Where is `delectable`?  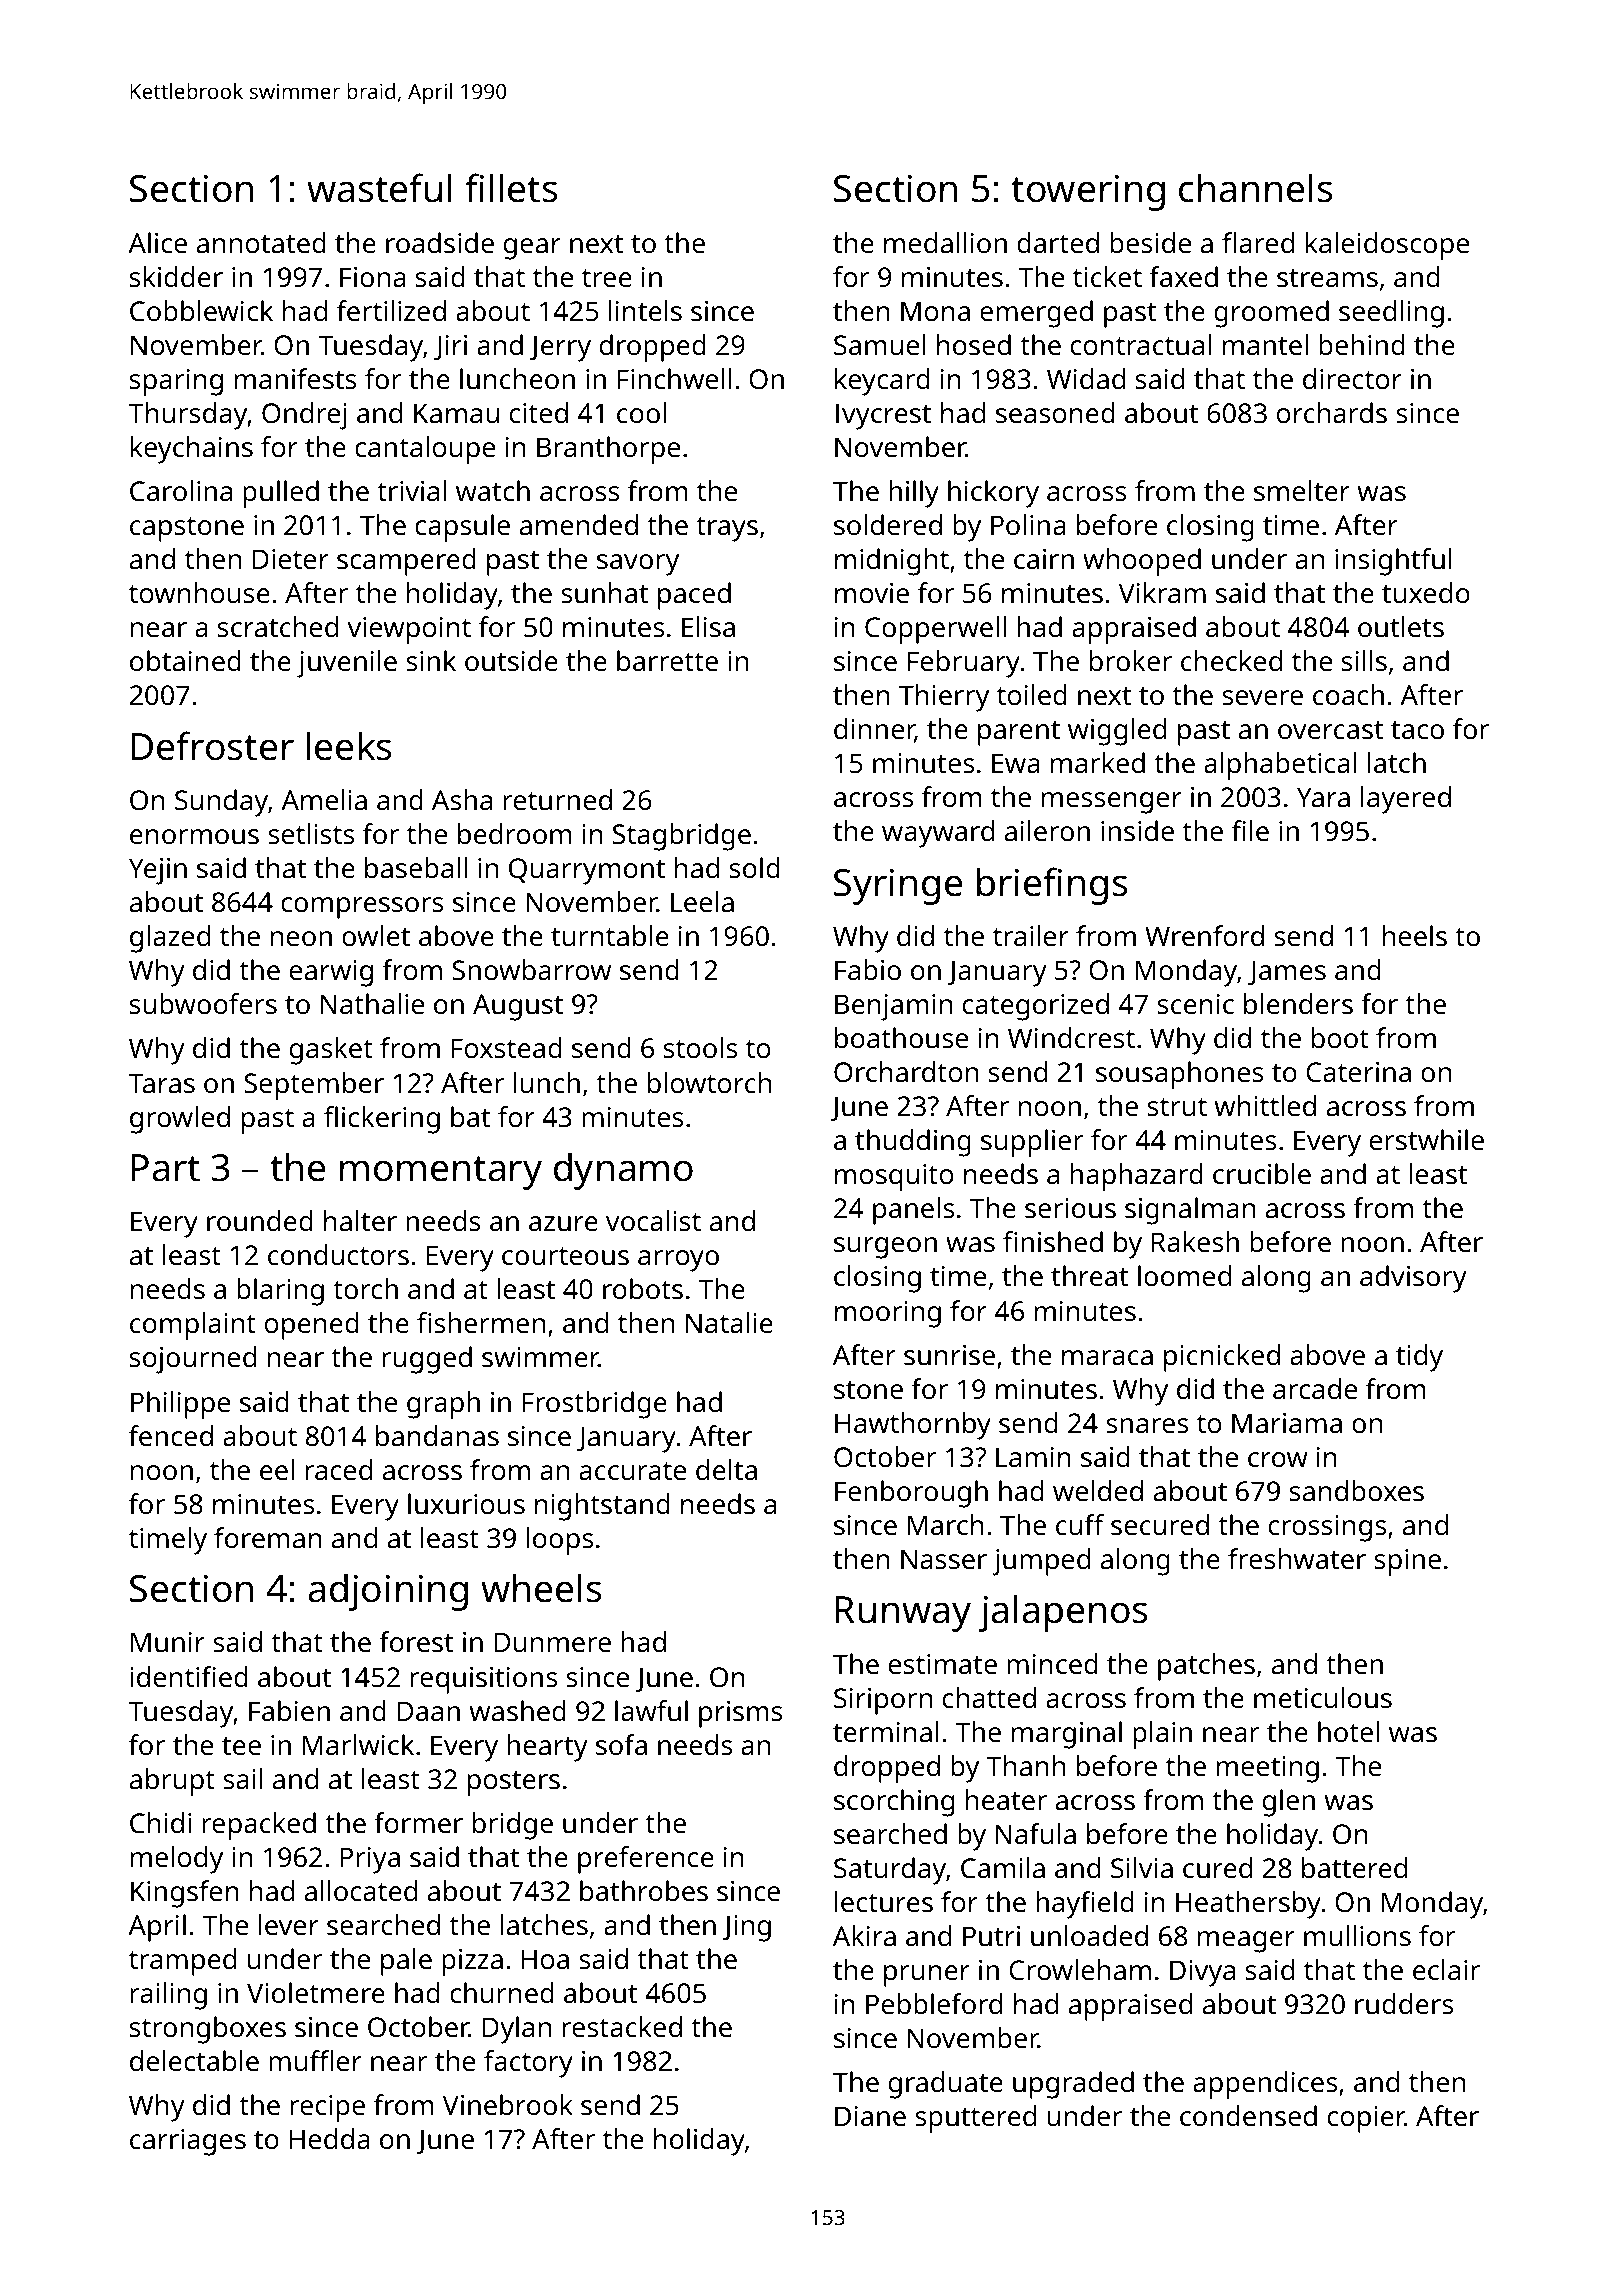 delectable is located at coordinates (194, 2061).
